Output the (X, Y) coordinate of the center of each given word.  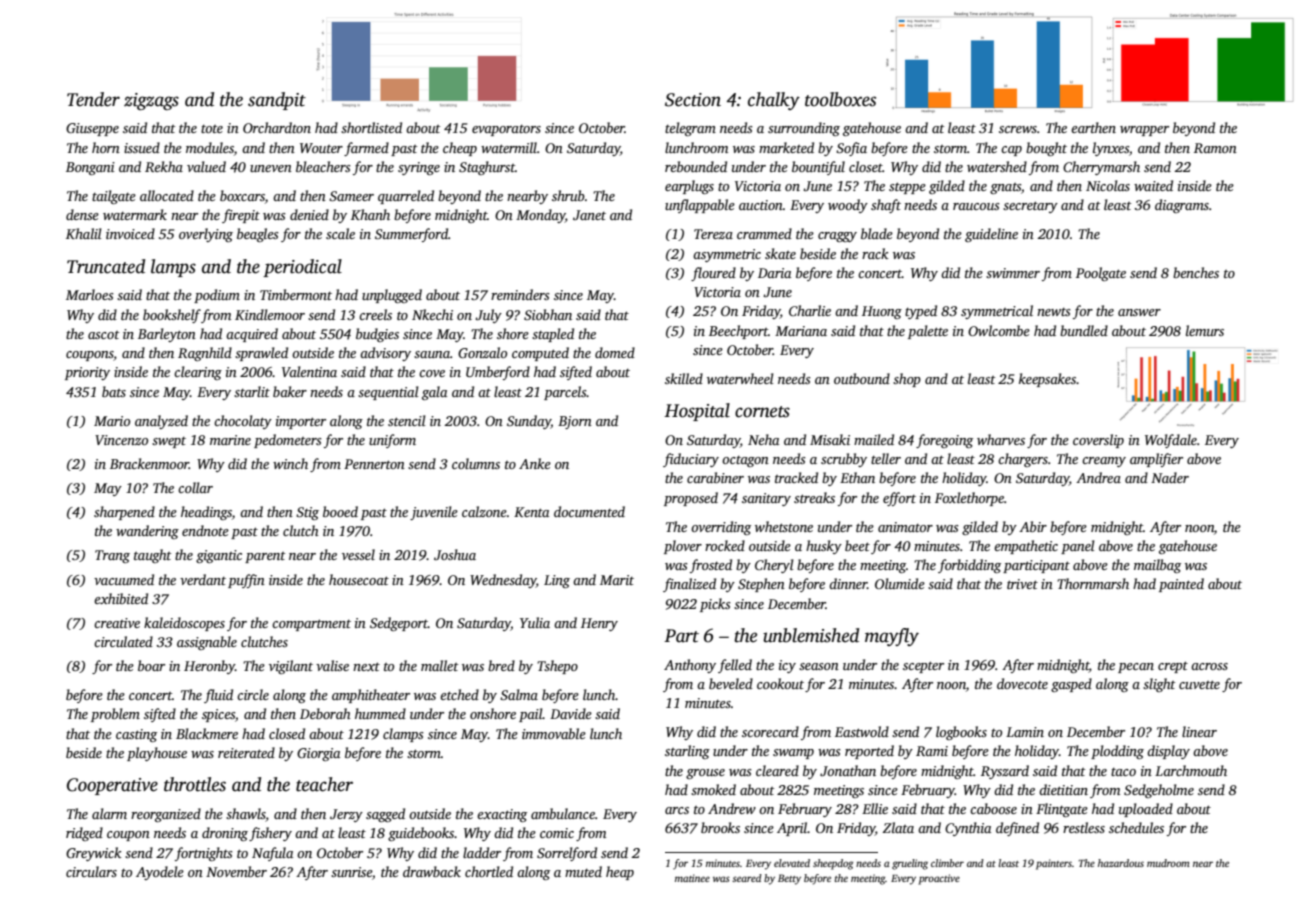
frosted (711, 566)
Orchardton (277, 127)
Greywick (94, 854)
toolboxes (840, 99)
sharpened (124, 513)
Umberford (498, 373)
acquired (252, 335)
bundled (1084, 330)
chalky (774, 101)
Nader (1170, 477)
